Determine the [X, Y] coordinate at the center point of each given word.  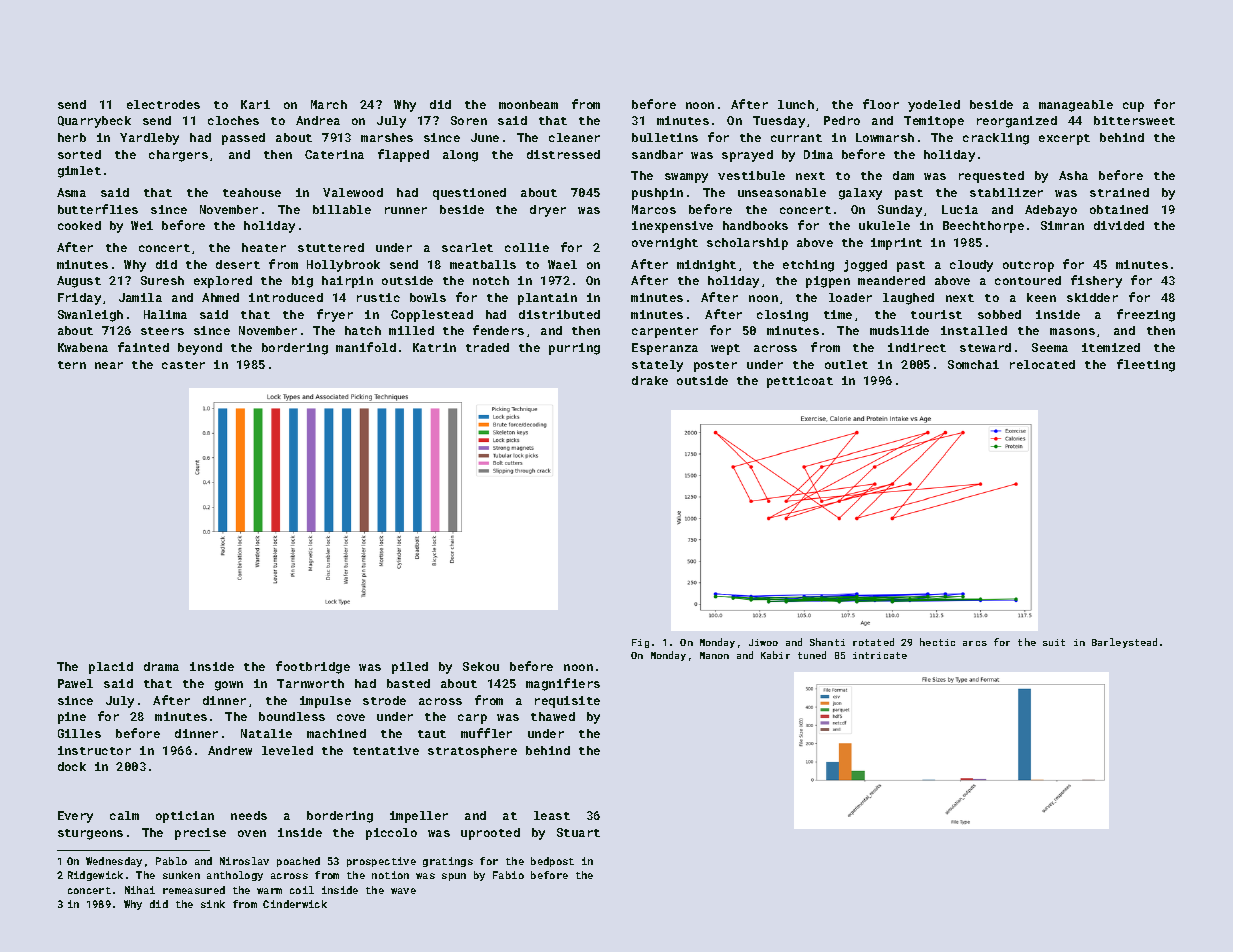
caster [183, 365]
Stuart [578, 832]
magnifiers [563, 684]
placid [111, 668]
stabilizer [1006, 192]
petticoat [800, 382]
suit [1054, 642]
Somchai [973, 364]
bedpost [552, 862]
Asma [71, 192]
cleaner [574, 137]
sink [213, 904]
